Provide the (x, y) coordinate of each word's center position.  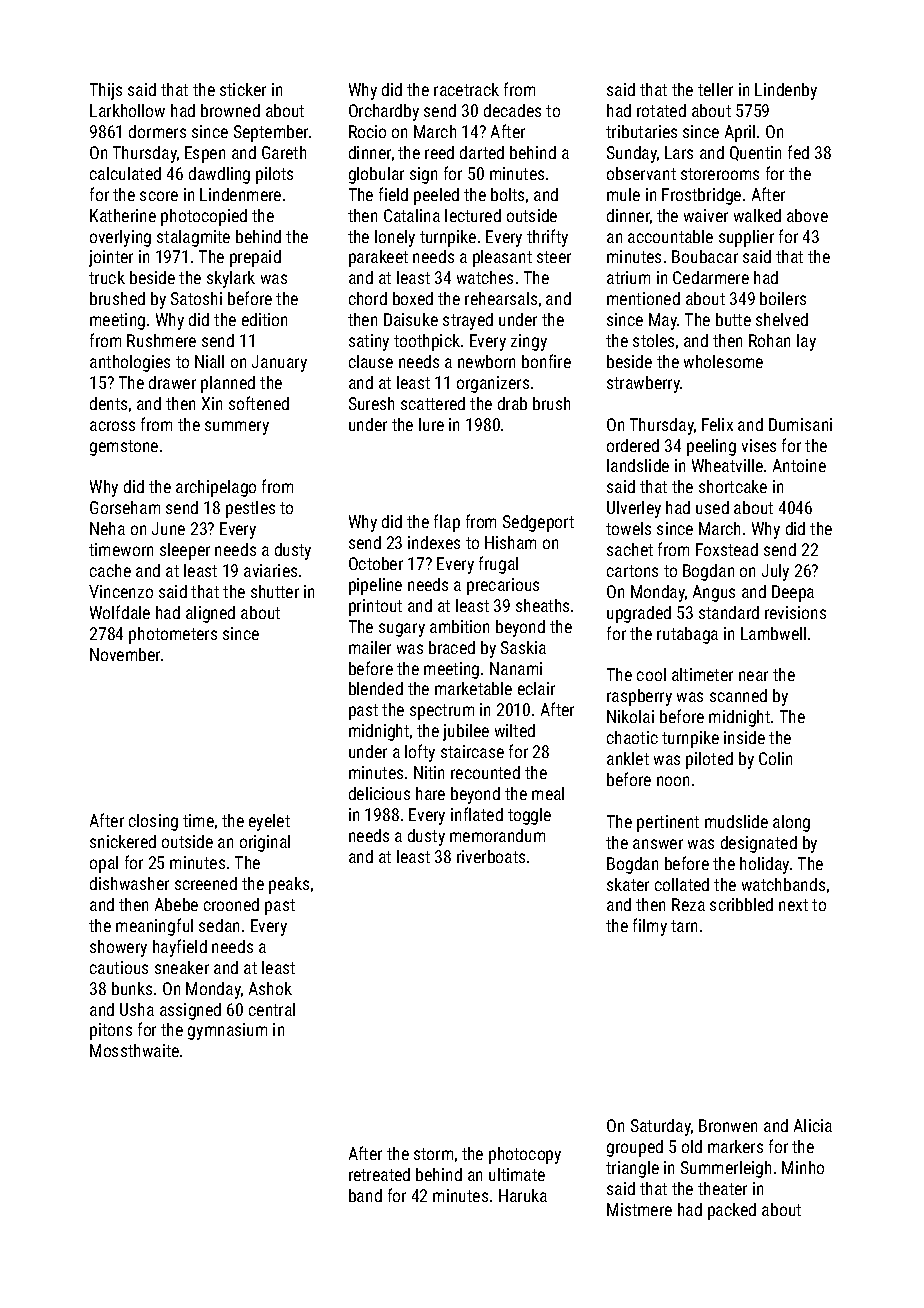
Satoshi (196, 298)
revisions (795, 612)
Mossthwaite (134, 1050)
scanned (738, 695)
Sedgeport (538, 523)
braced (452, 647)
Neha (107, 528)
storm (433, 1154)
